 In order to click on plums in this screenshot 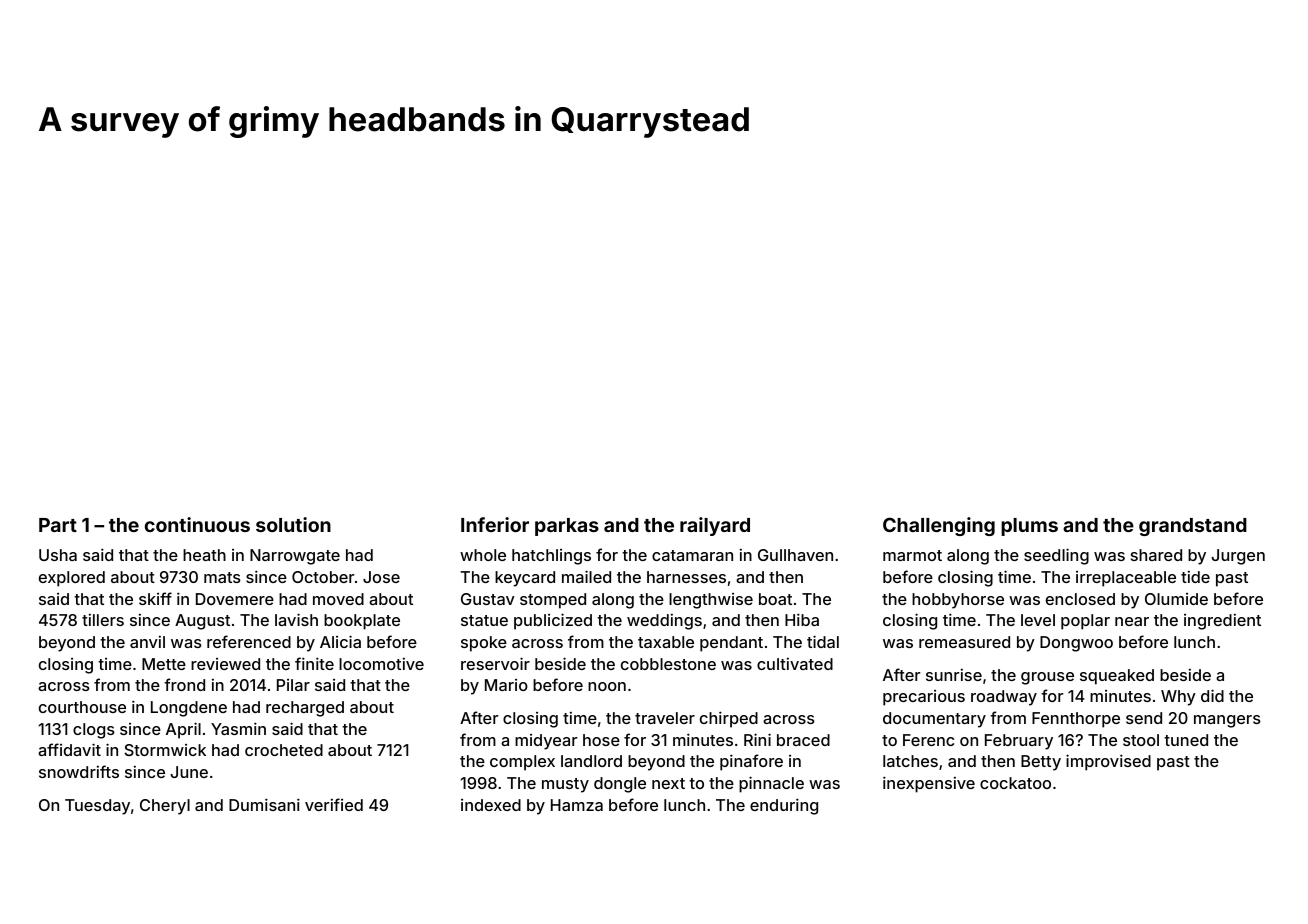, I will do `click(1029, 527)`.
